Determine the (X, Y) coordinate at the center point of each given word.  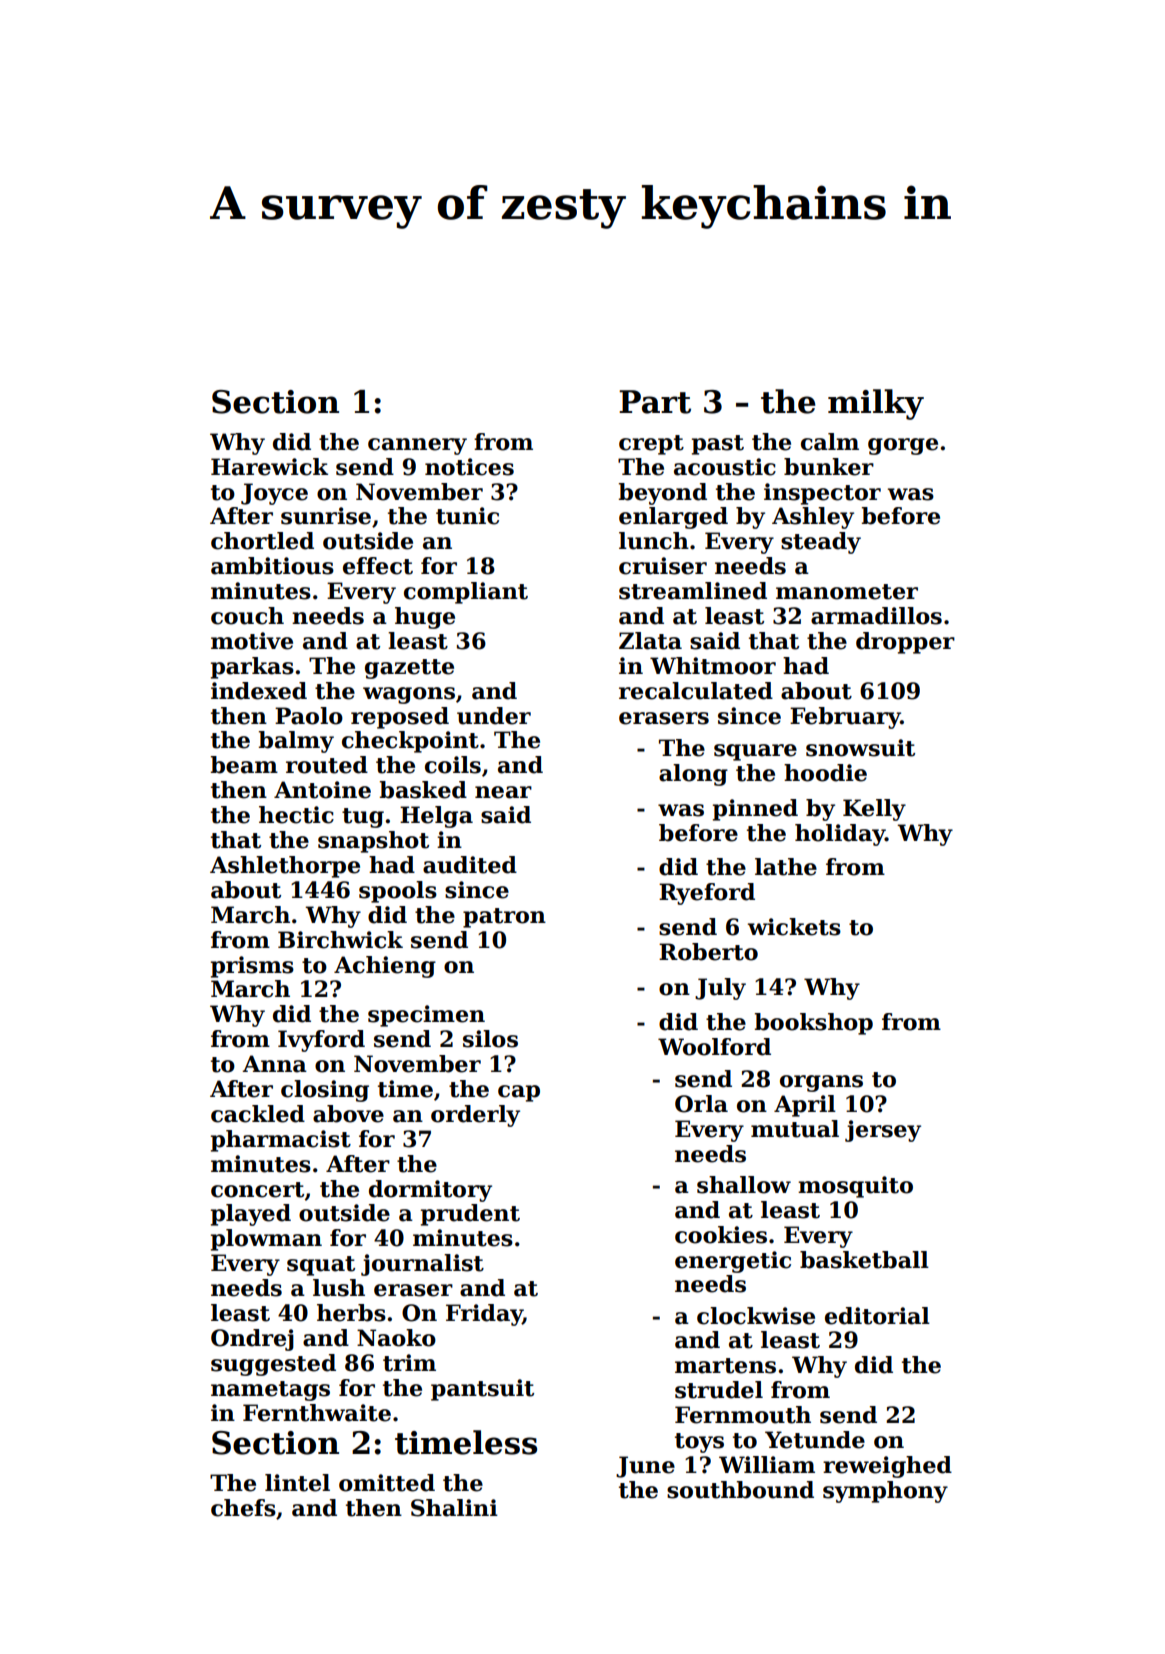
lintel (297, 1483)
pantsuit (482, 1390)
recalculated (696, 691)
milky (876, 404)
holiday (840, 835)
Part (655, 402)
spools (398, 892)
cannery (417, 446)
